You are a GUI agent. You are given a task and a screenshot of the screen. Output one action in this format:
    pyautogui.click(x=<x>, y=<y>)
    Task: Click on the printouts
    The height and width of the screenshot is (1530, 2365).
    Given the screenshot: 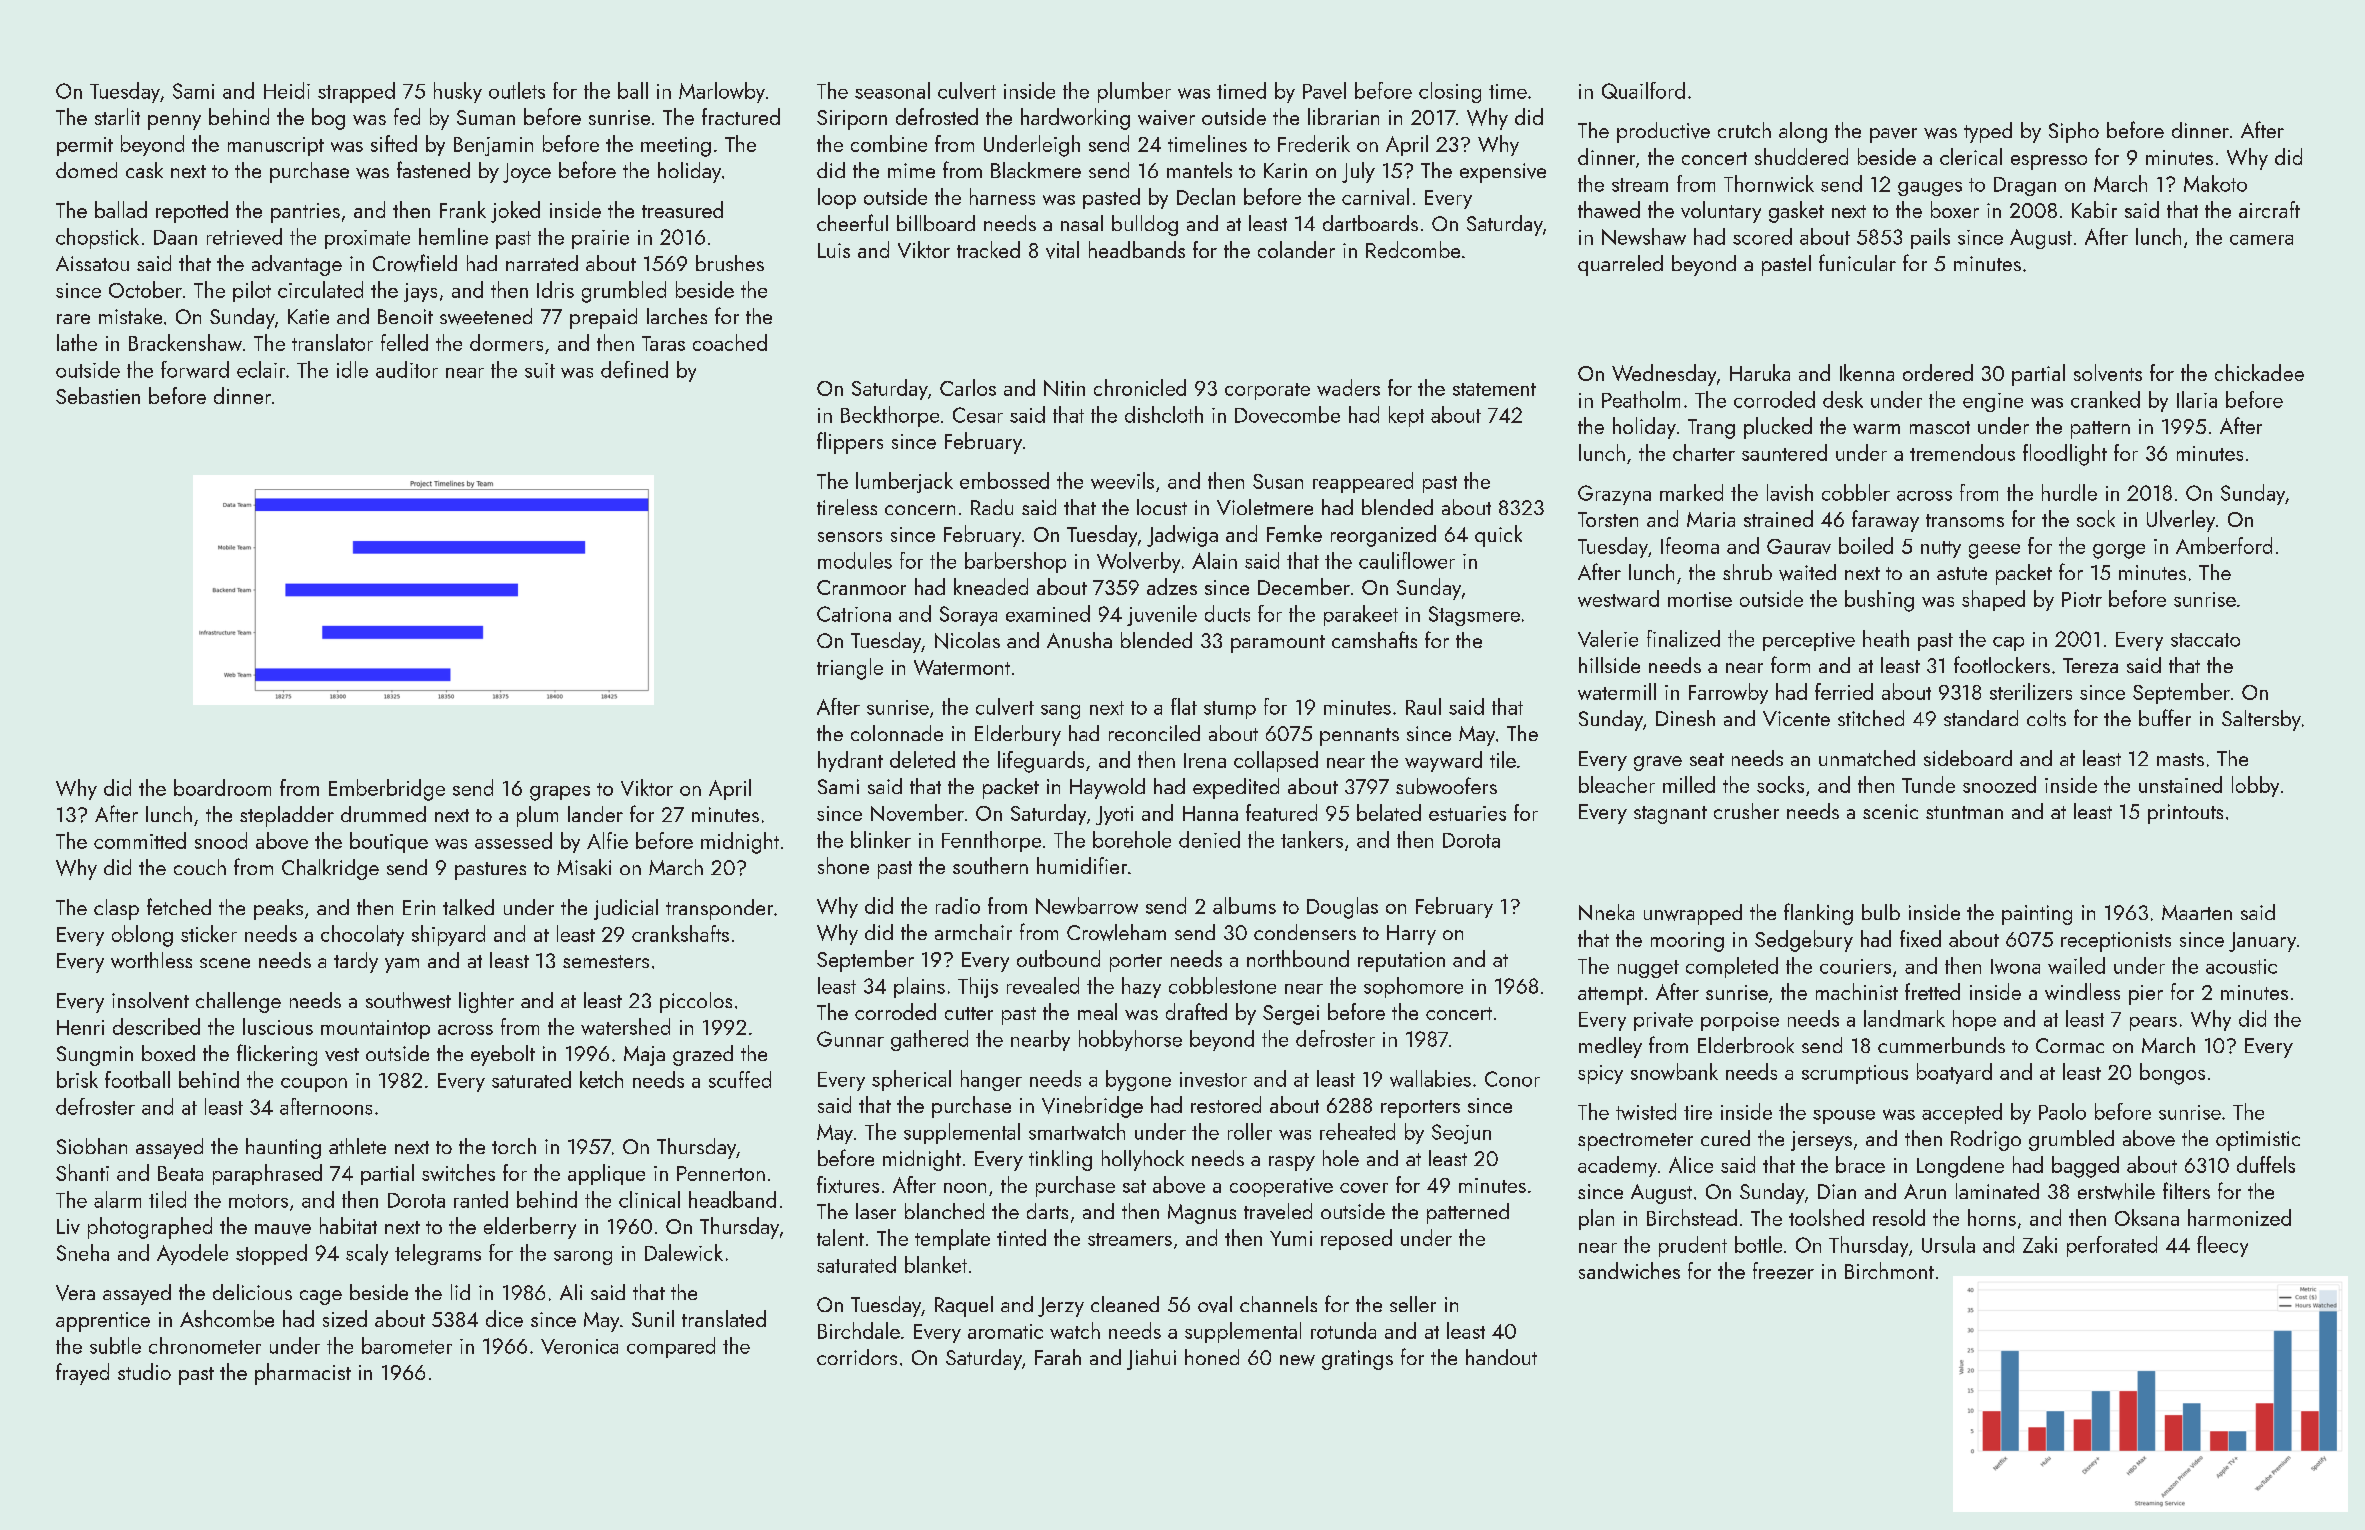 What is the action you would take?
    pyautogui.click(x=2185, y=814)
